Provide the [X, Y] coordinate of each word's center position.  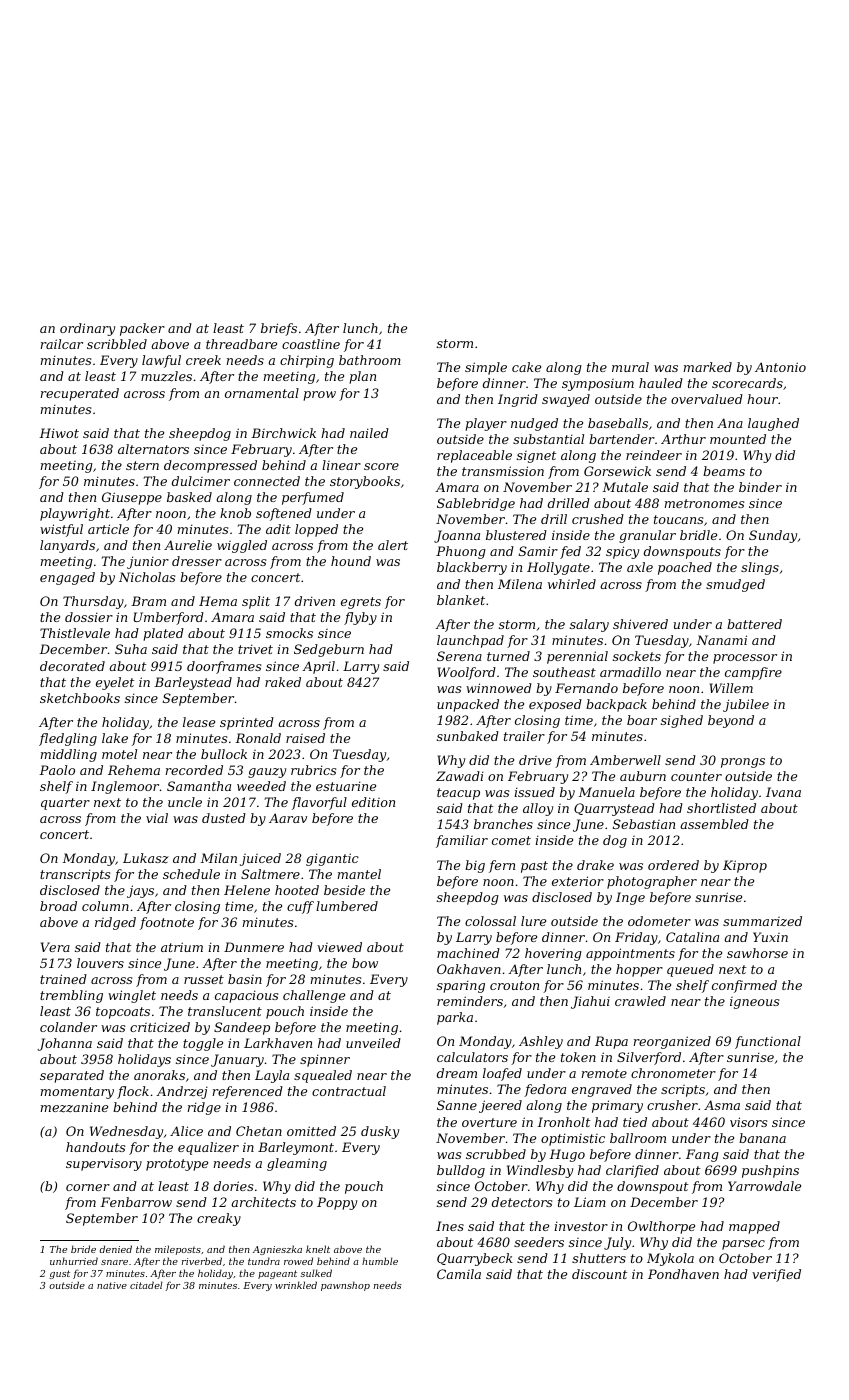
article [108, 529]
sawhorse [757, 953]
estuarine [346, 786]
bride [83, 1249]
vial [157, 818]
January [237, 1060]
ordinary [87, 329]
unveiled [373, 1043]
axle [640, 567]
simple [486, 368]
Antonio [780, 367]
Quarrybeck [475, 1259]
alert [393, 545]
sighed [682, 721]
